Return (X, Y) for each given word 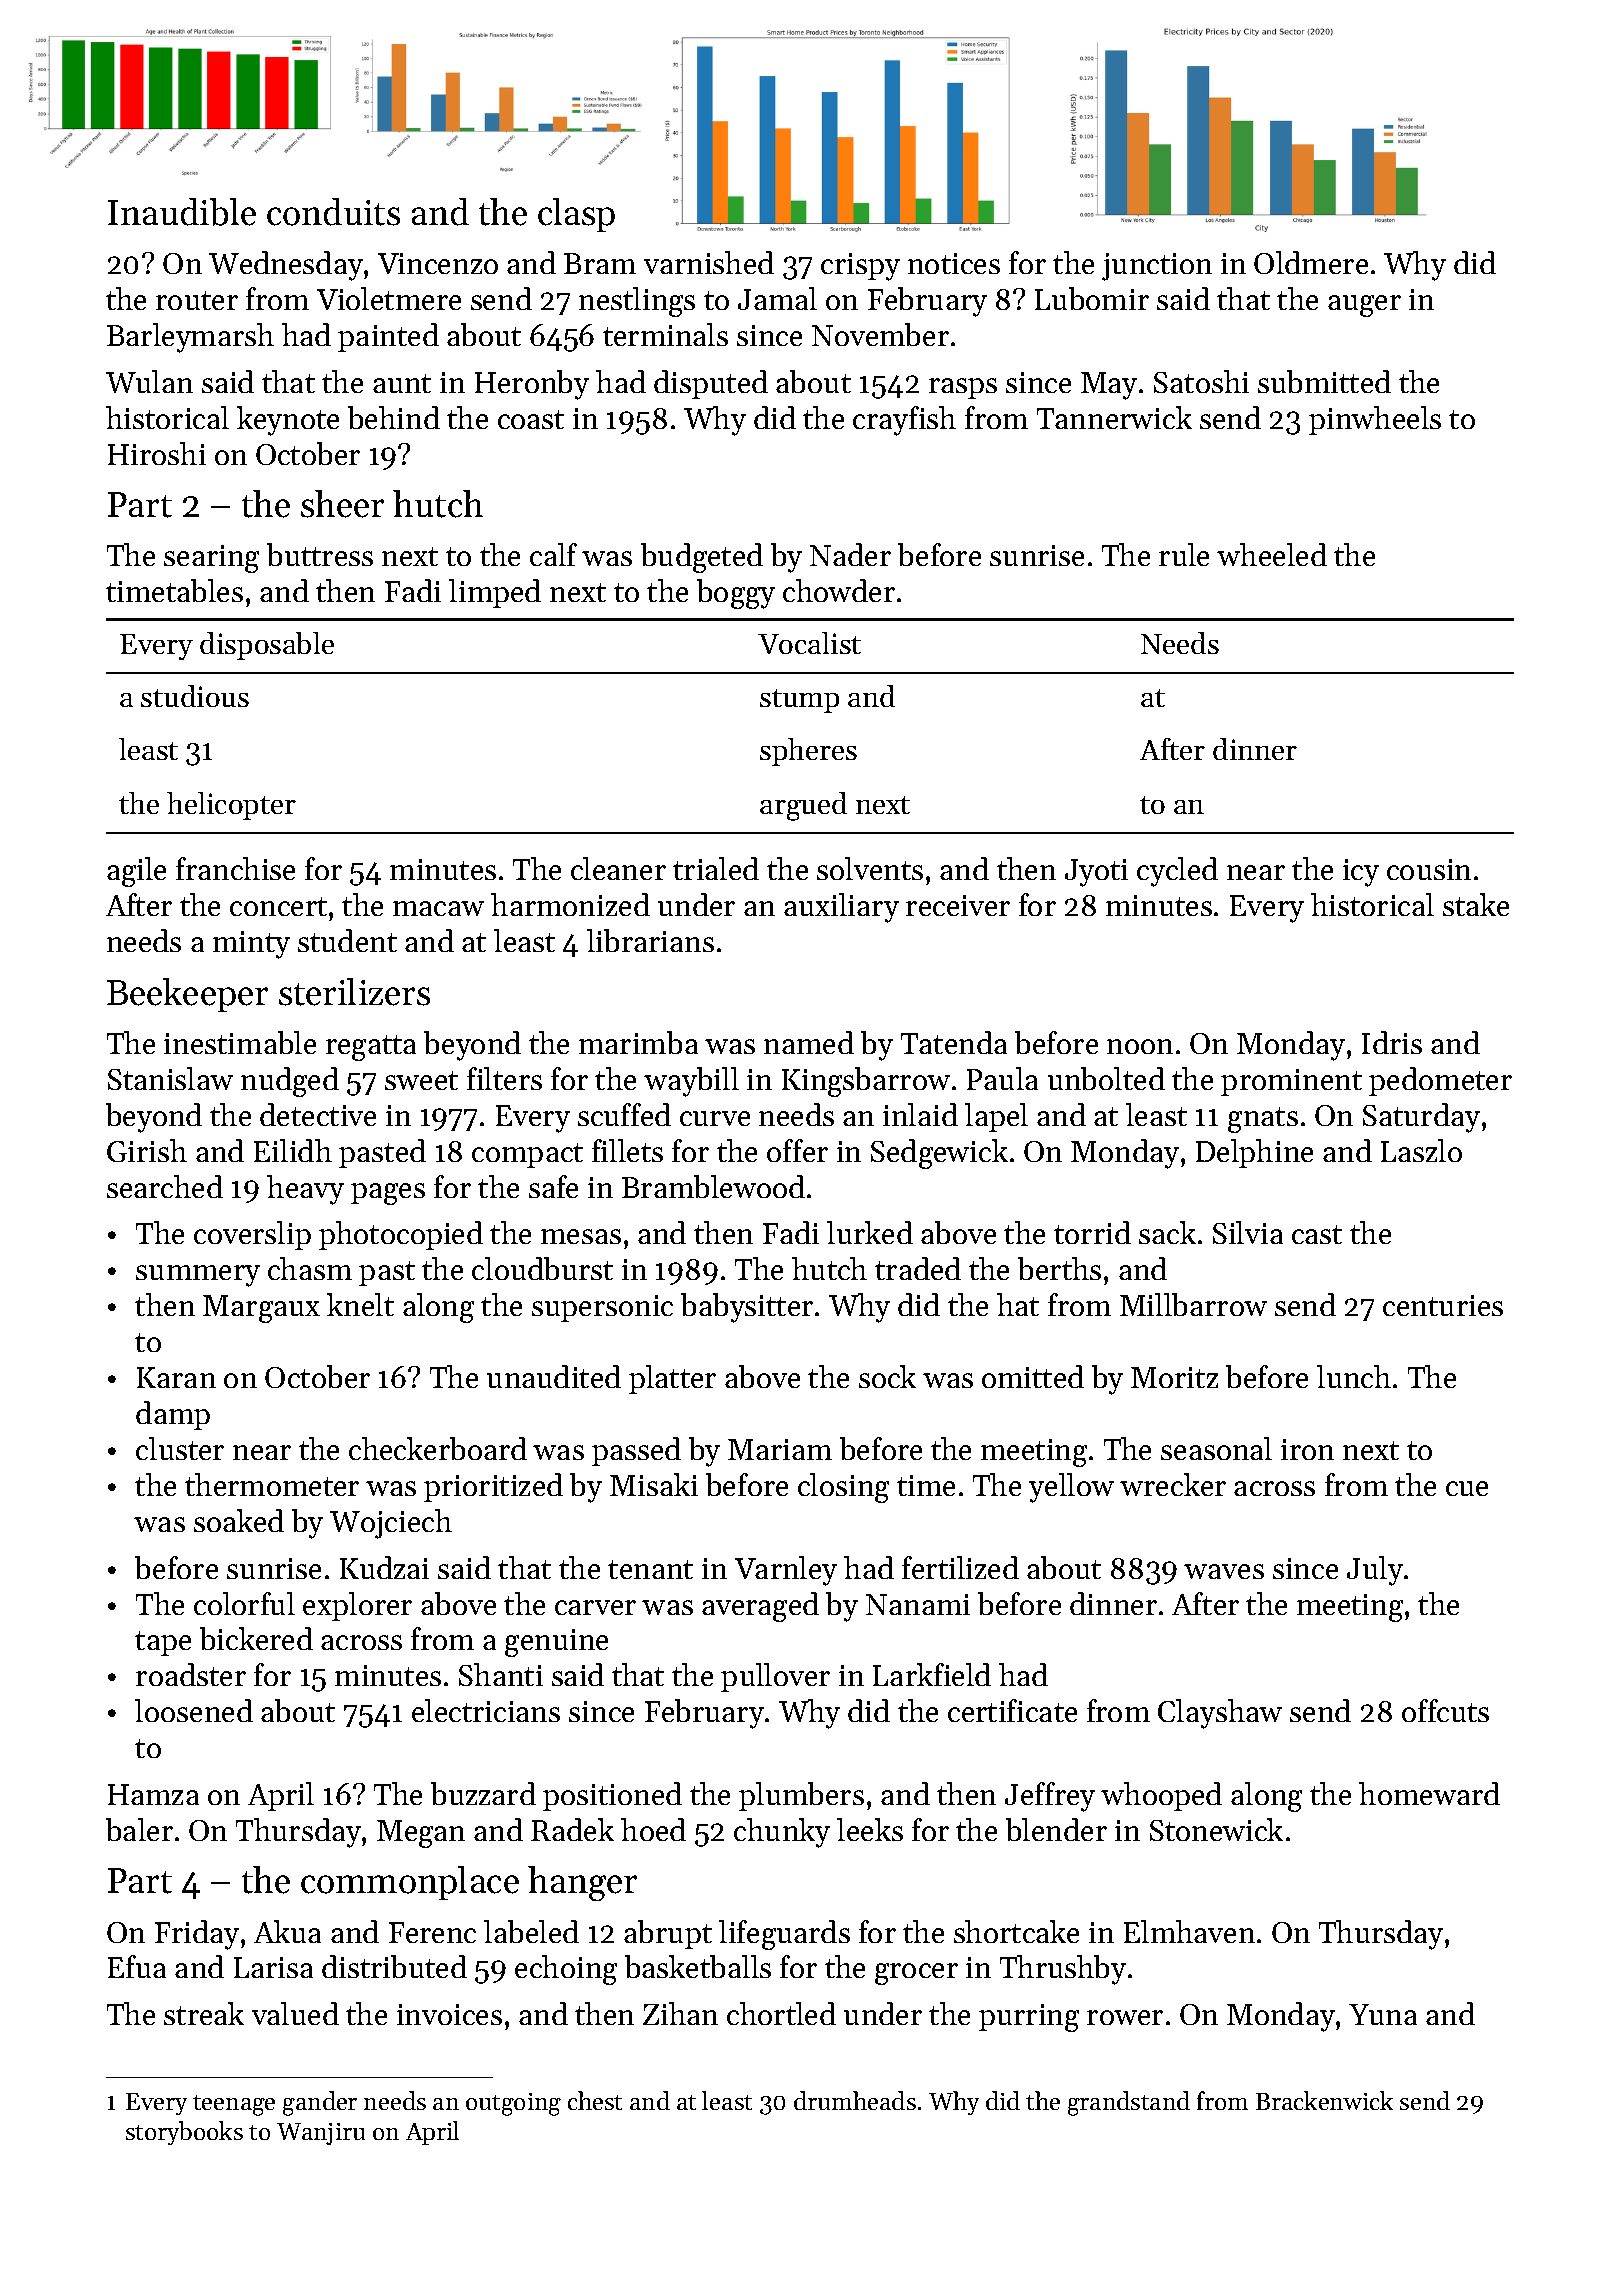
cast (1317, 1234)
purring (1029, 2018)
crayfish (904, 421)
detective (318, 1114)
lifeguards (784, 1935)
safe (553, 1186)
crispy (860, 267)
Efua (137, 1966)
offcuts (1445, 1710)
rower (1125, 2017)
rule (1184, 554)
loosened (194, 1710)
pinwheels (1375, 420)
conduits (333, 212)
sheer (342, 504)
